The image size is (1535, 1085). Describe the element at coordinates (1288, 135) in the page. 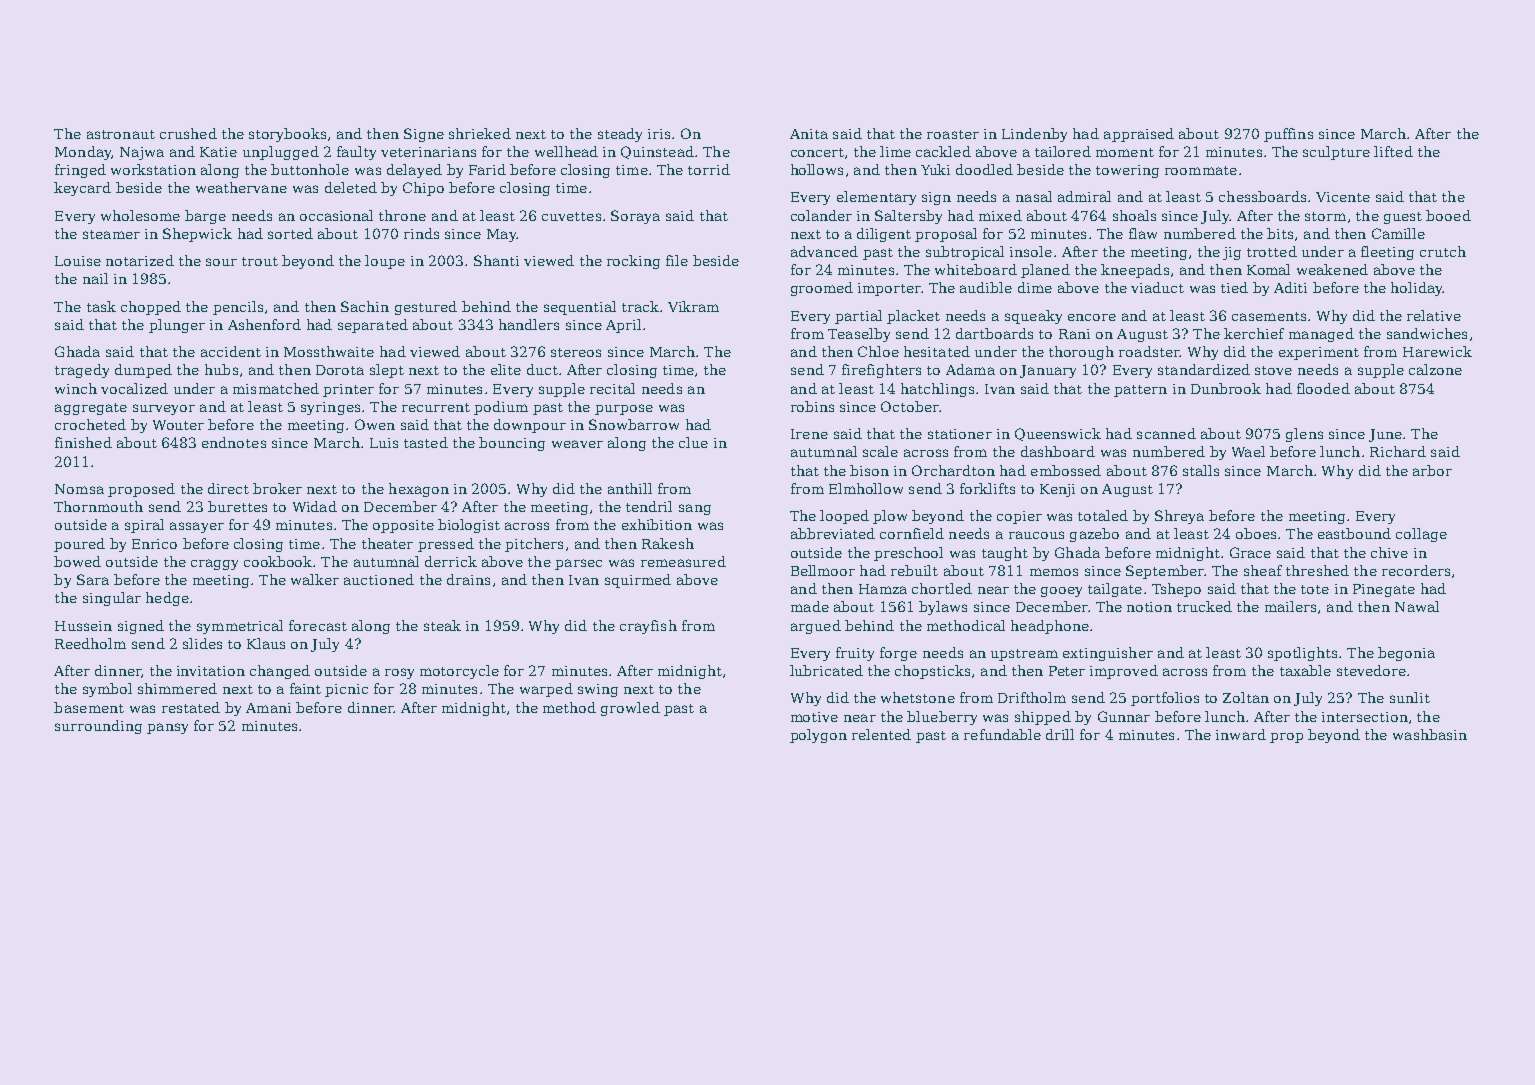

I see `puffins` at that location.
